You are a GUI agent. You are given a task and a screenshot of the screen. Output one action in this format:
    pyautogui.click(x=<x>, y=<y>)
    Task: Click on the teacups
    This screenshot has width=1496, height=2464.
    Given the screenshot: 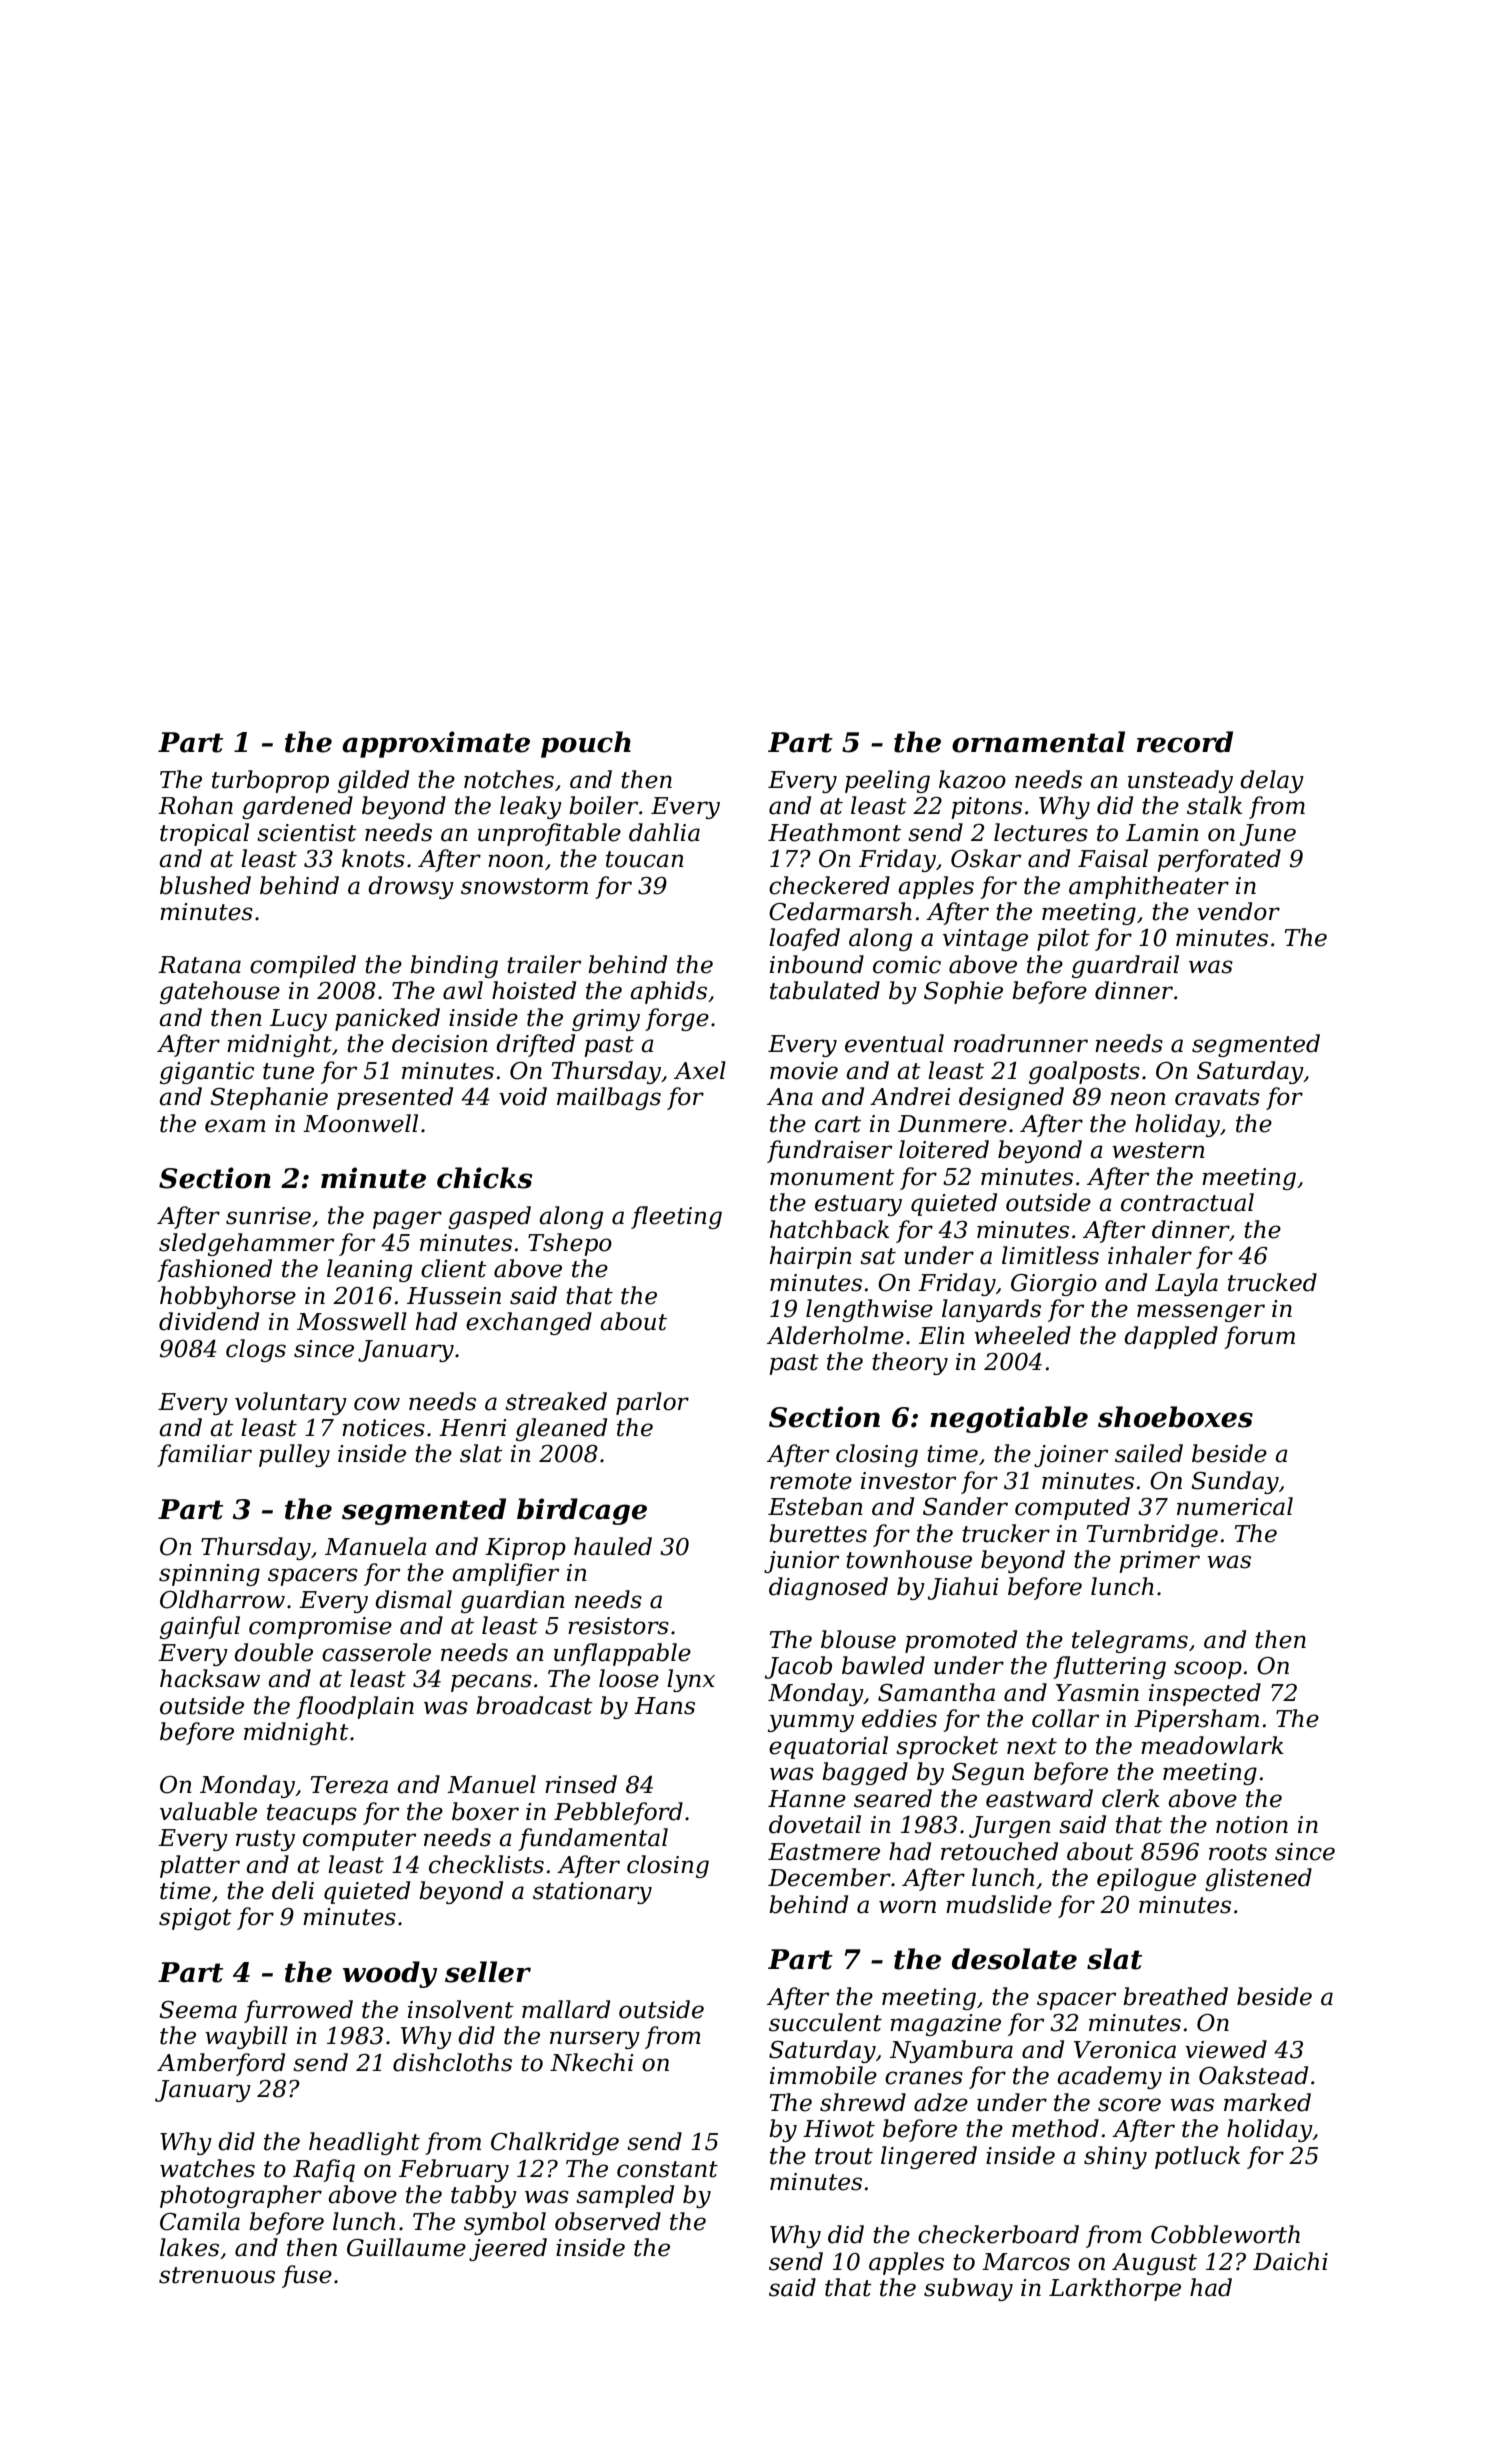 What is the action you would take?
    pyautogui.click(x=312, y=1814)
